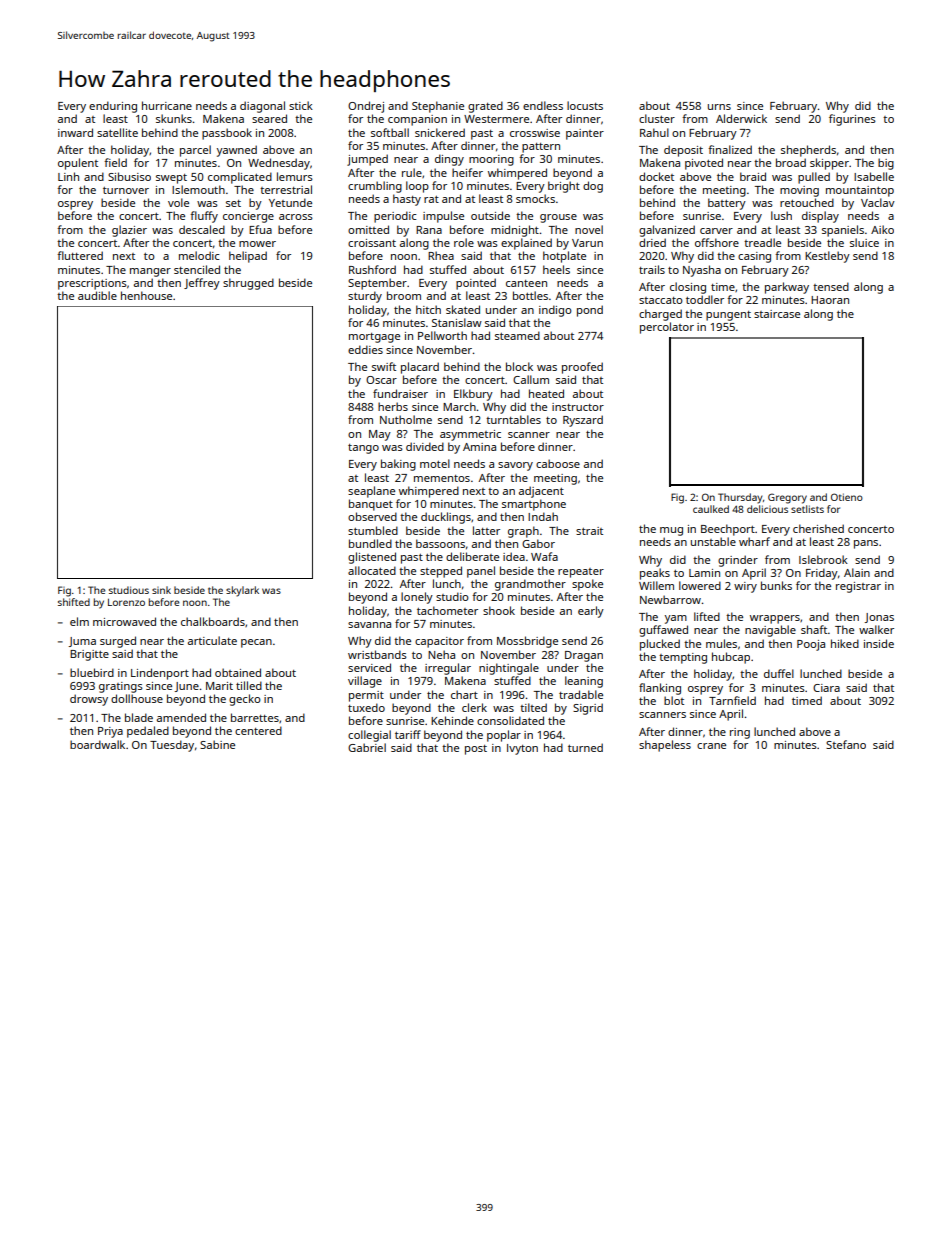 The image size is (952, 1233). What do you see at coordinates (301, 105) in the image?
I see `stick` at bounding box center [301, 105].
